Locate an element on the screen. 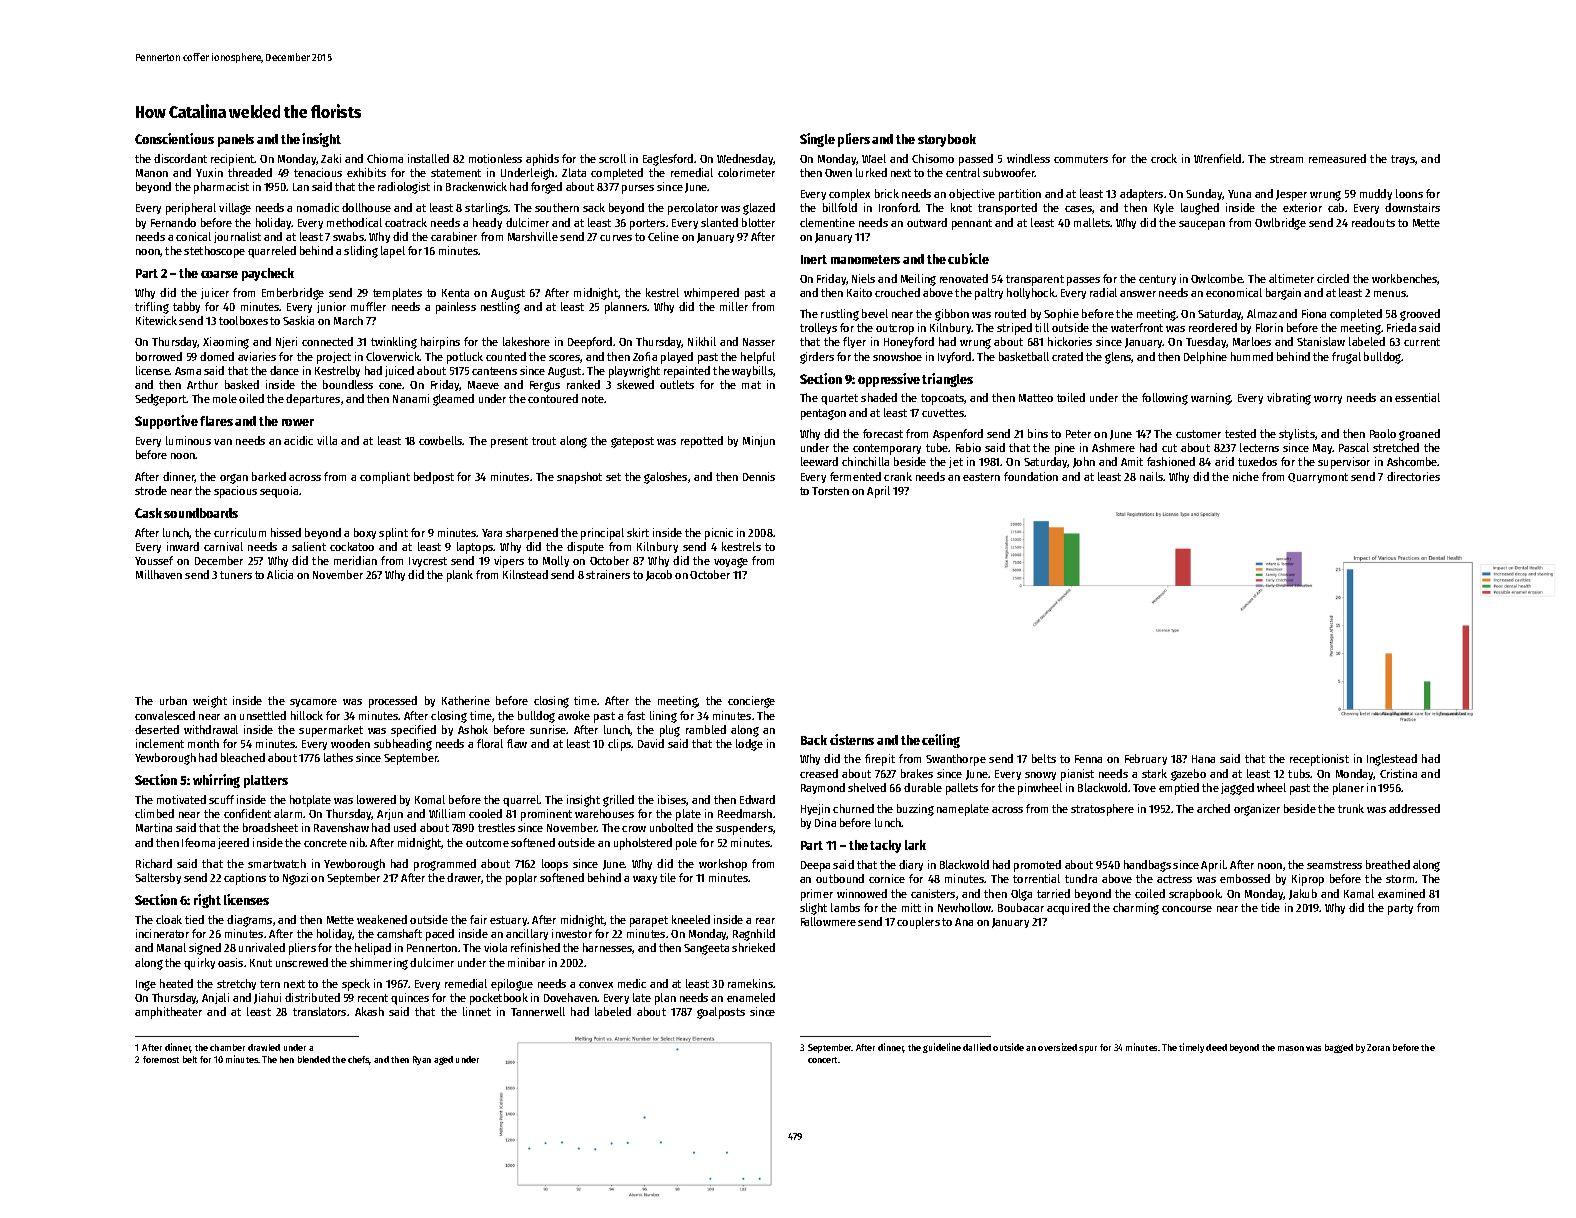 Image resolution: width=1576 pixels, height=1218 pixels. aged is located at coordinates (443, 1060).
